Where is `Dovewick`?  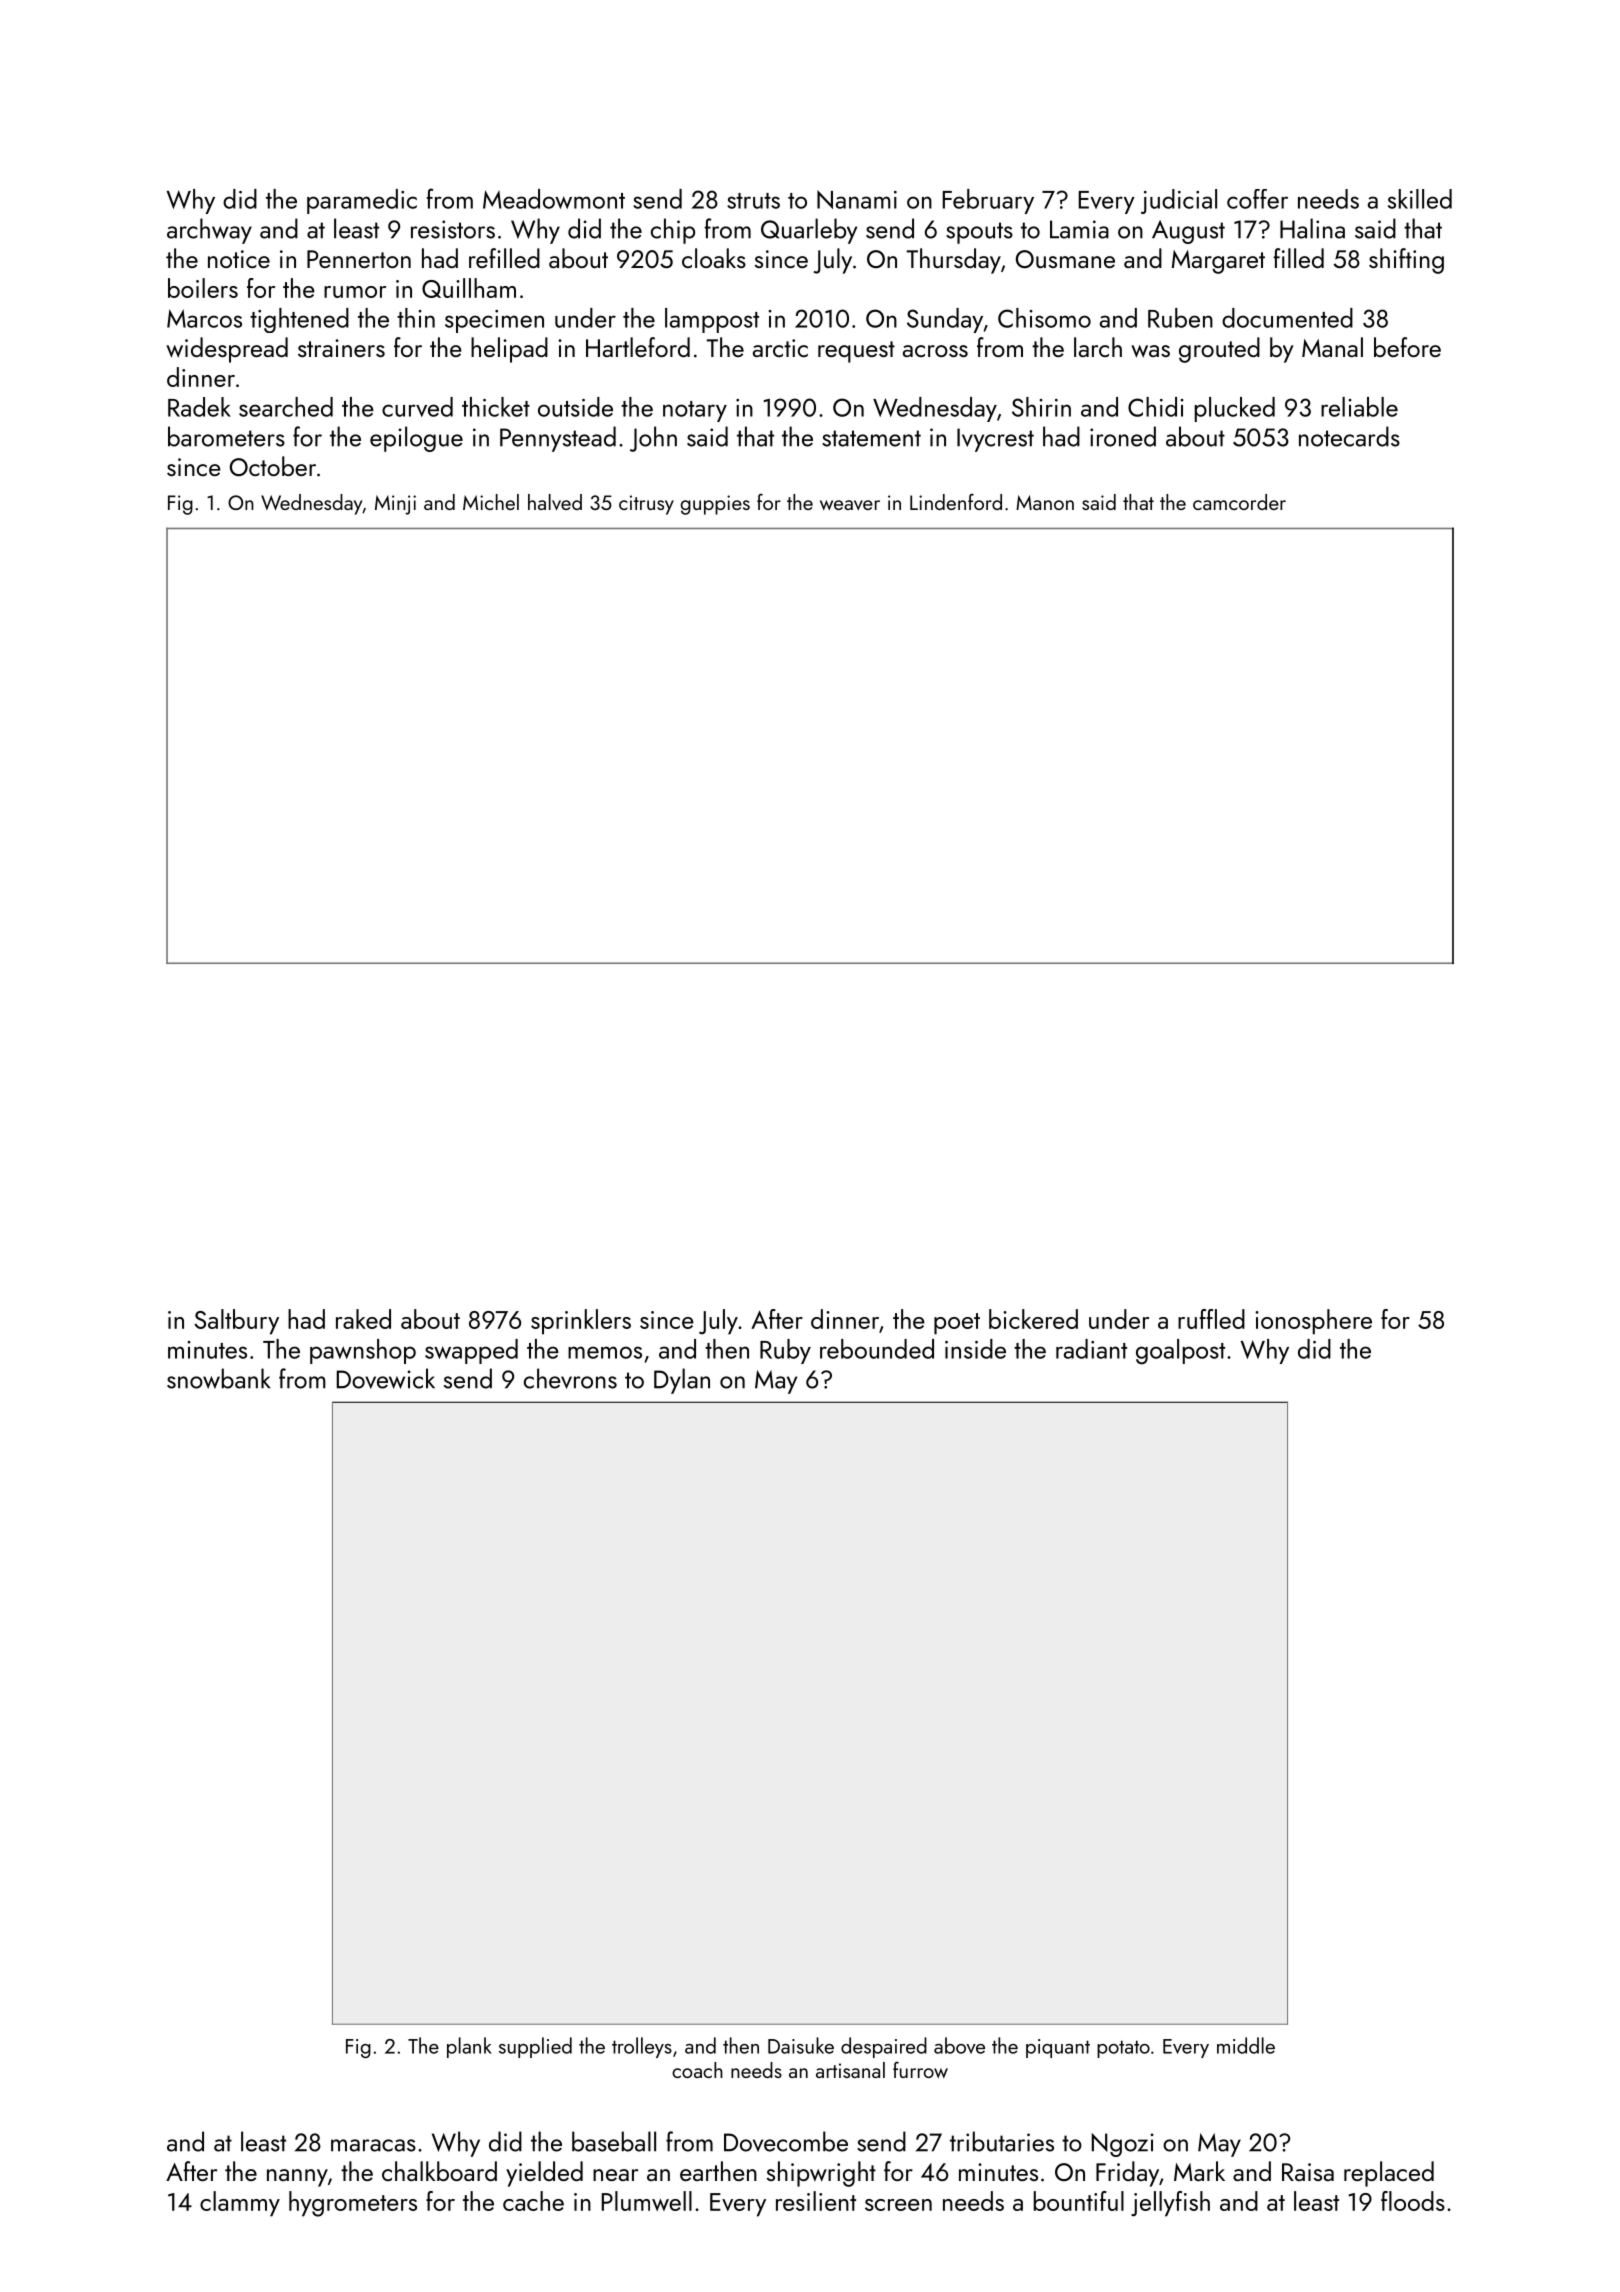
Dovewick is located at coordinates (386, 1378).
